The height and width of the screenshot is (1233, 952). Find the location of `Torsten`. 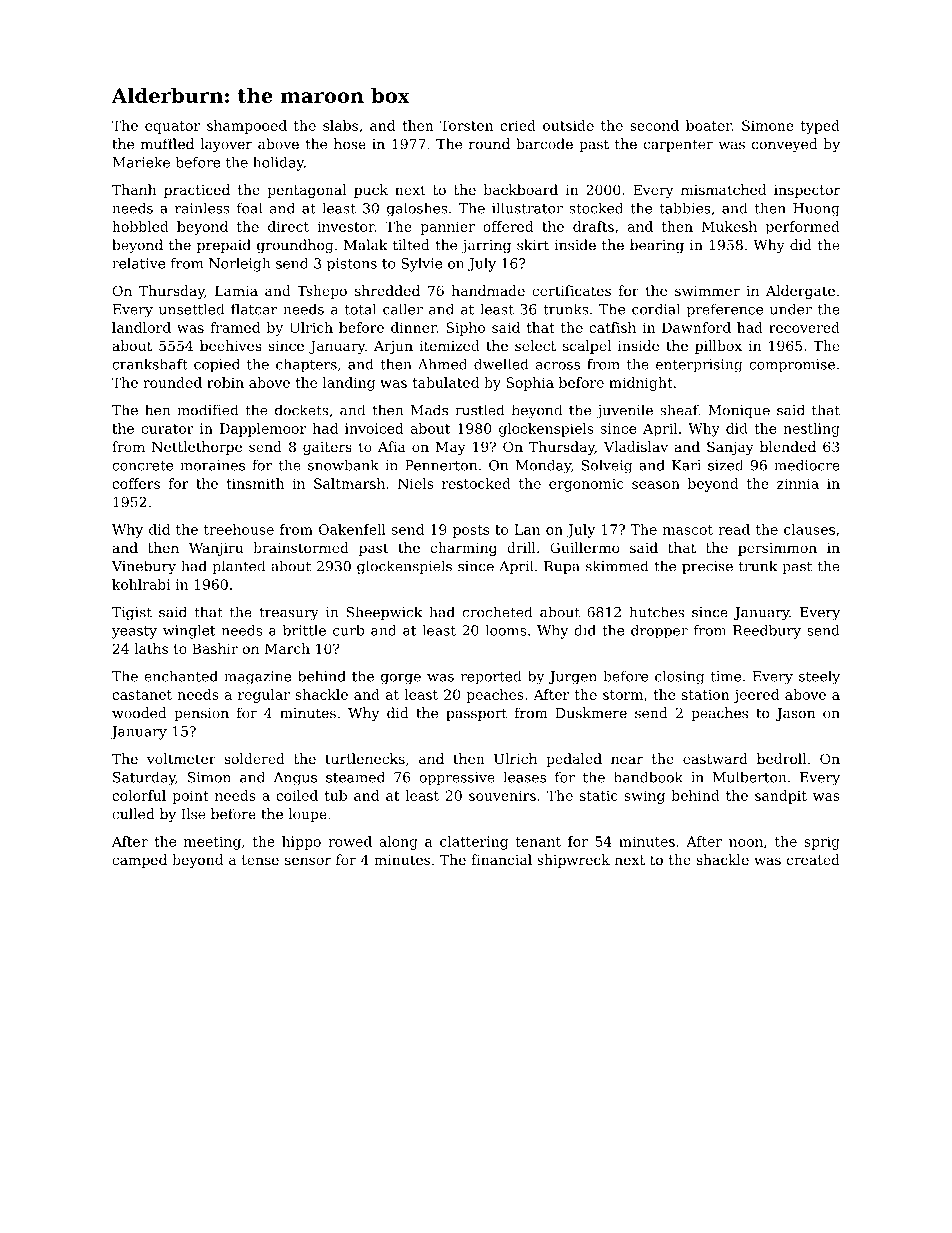

Torsten is located at coordinates (466, 125).
